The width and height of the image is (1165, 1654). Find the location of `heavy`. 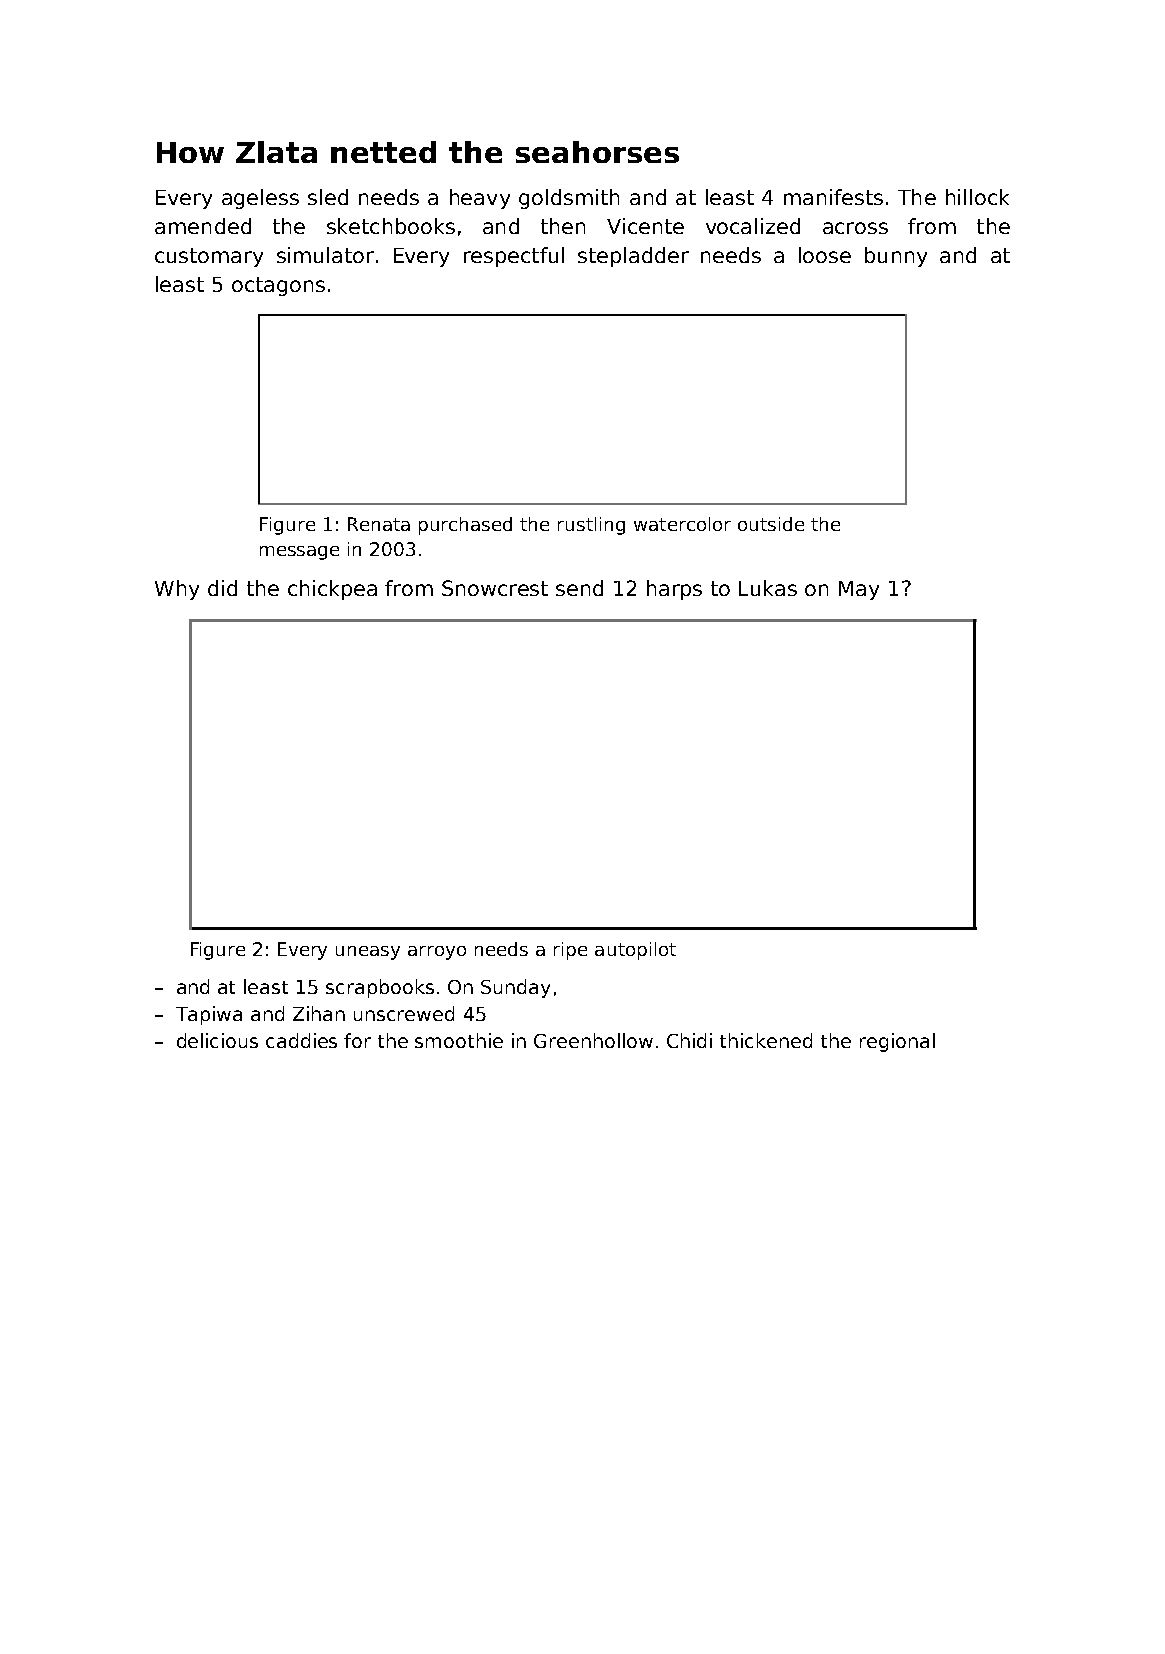

heavy is located at coordinates (480, 199).
